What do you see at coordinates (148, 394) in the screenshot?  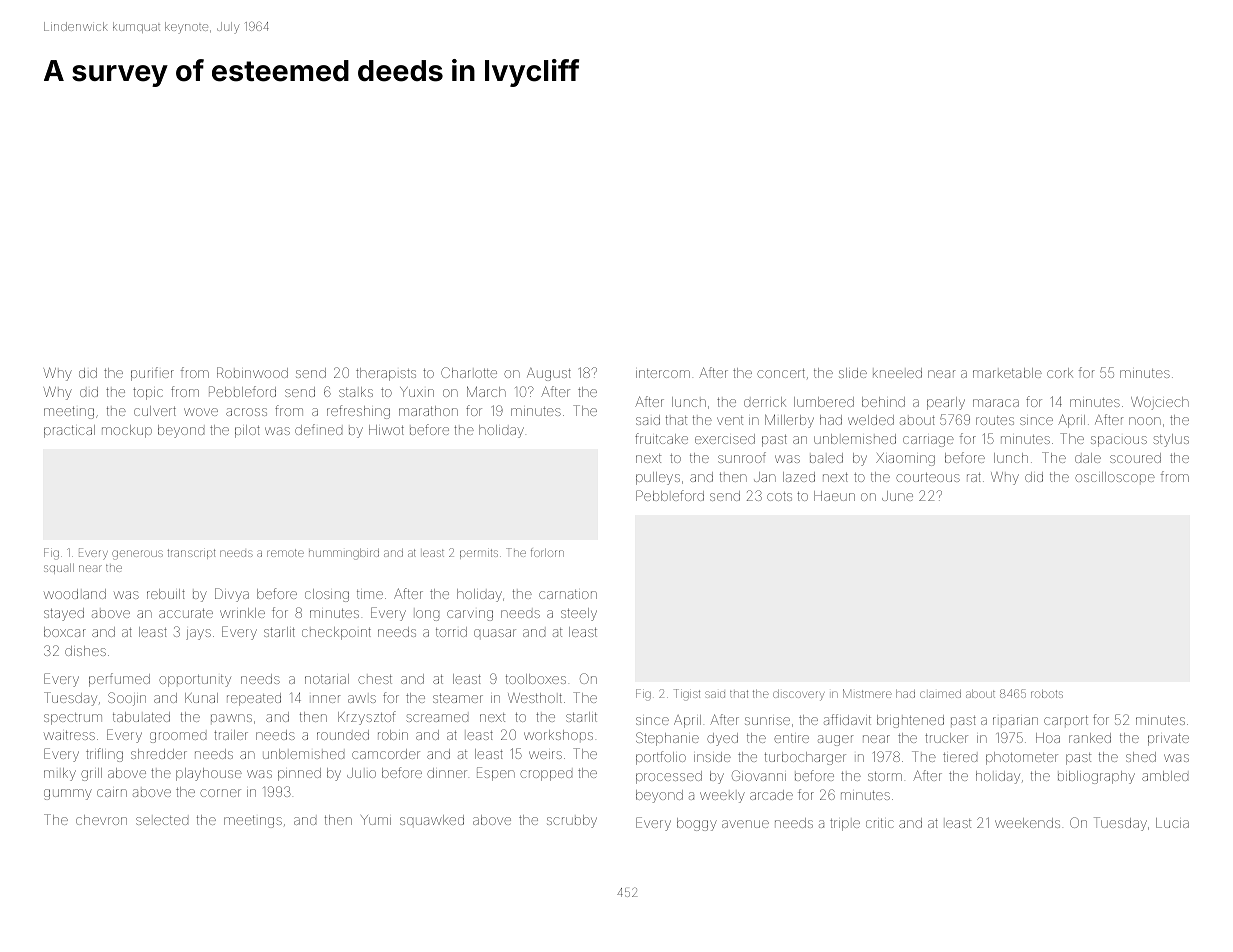 I see `topic` at bounding box center [148, 394].
